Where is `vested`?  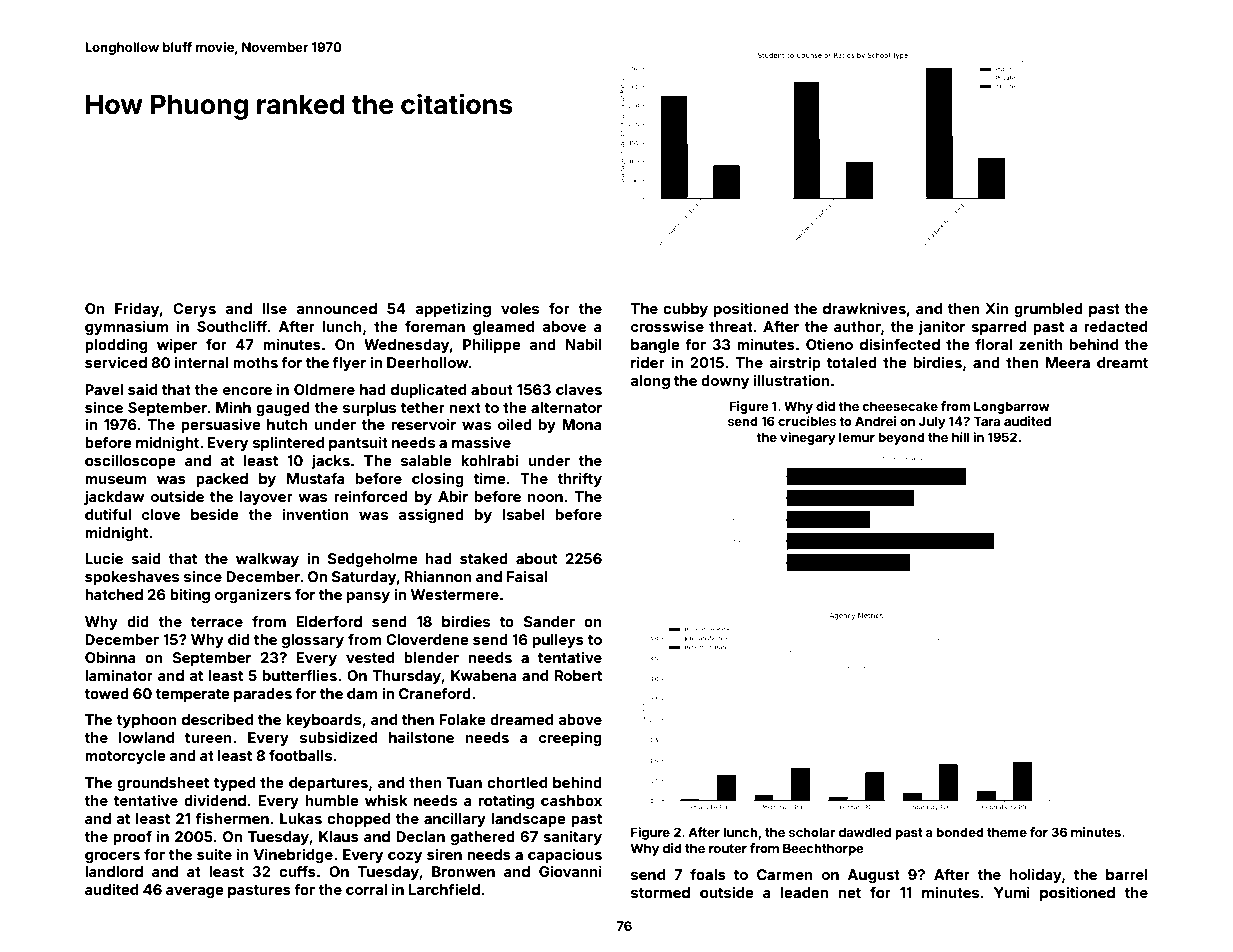 vested is located at coordinates (370, 657).
